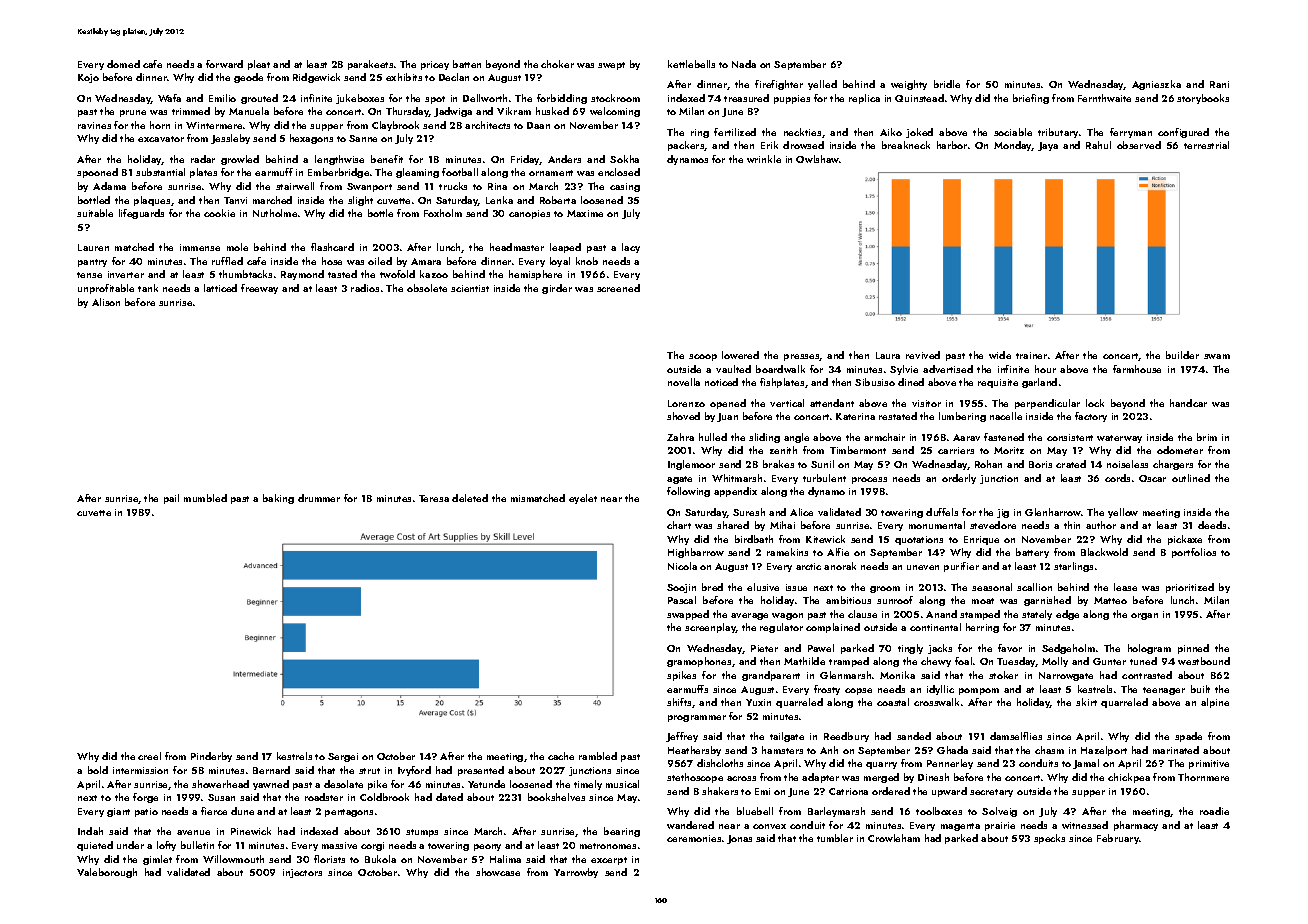  Describe the element at coordinates (365, 288) in the page. I see `radios` at that location.
